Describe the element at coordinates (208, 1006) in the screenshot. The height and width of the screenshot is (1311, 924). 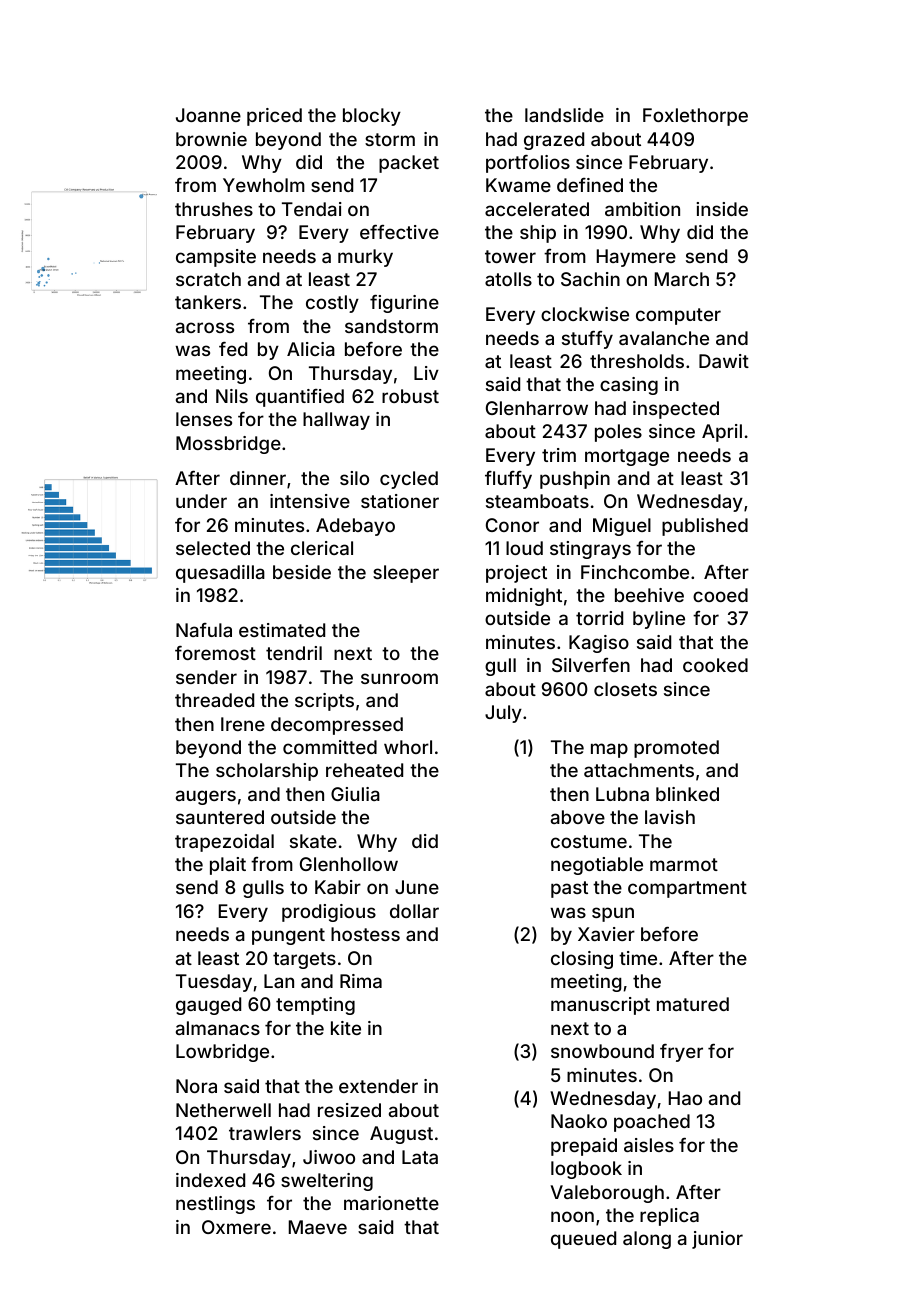
I see `gauged` at that location.
